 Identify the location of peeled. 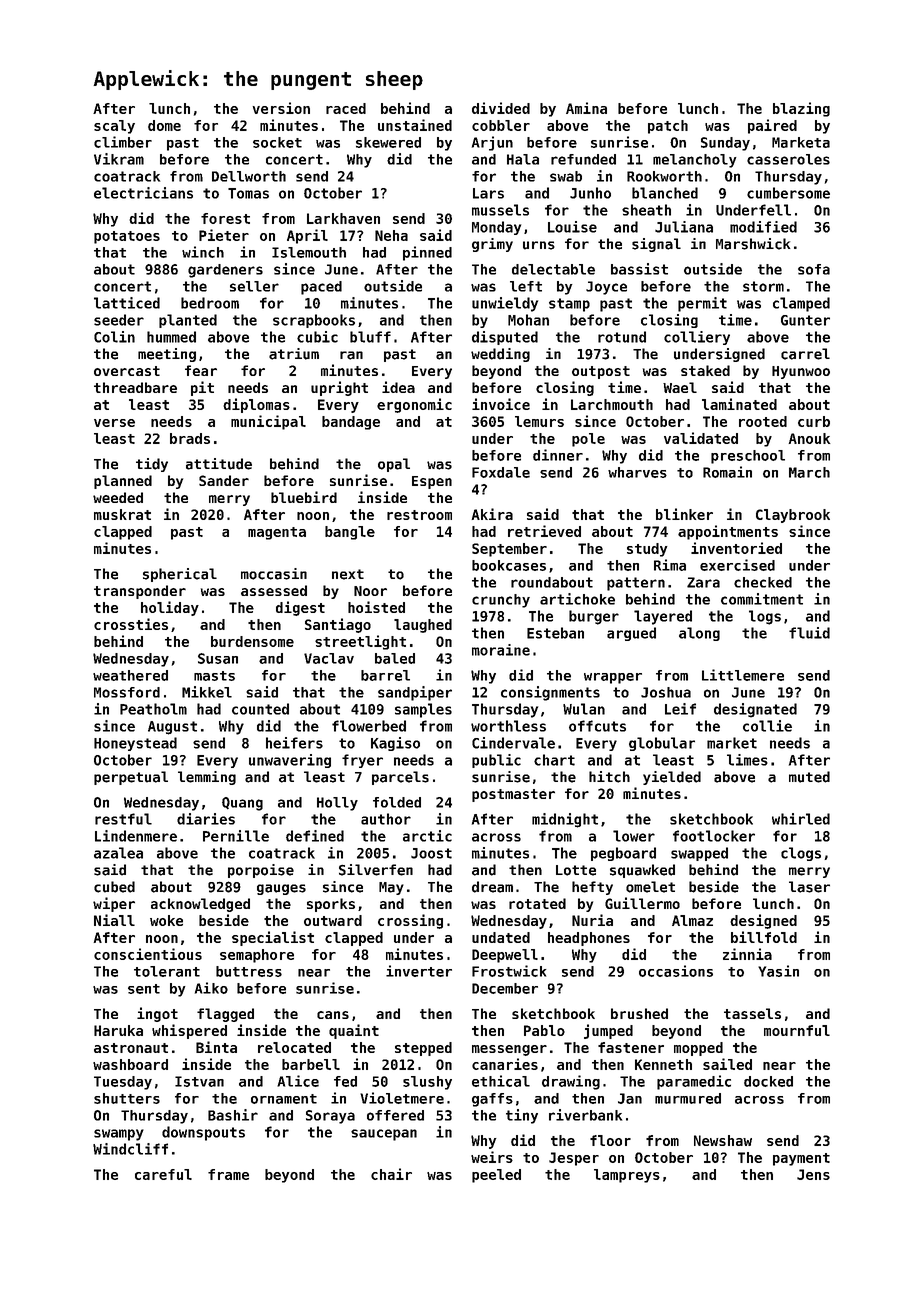
(496, 1176).
